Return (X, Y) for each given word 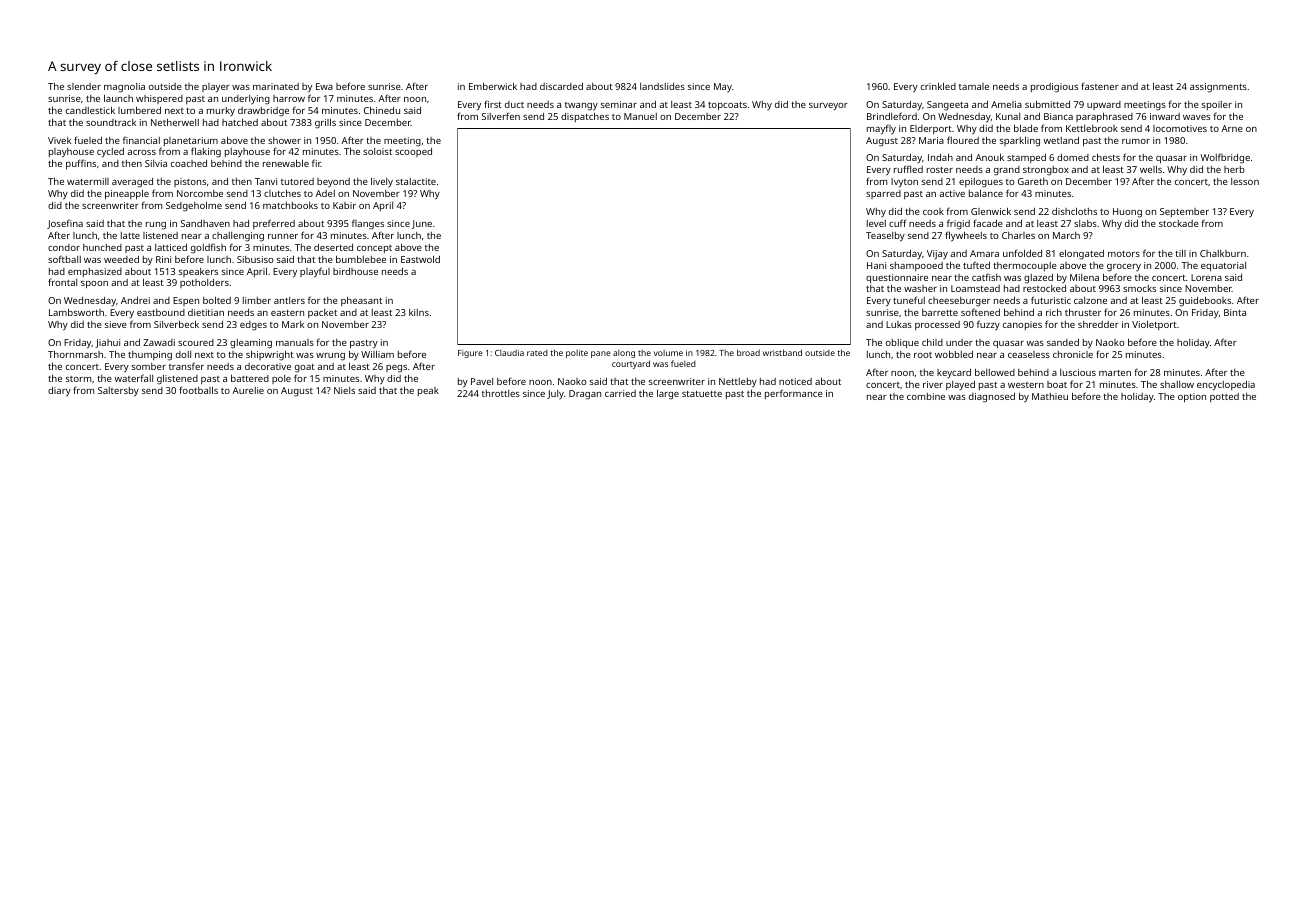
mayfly (881, 129)
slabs (1085, 223)
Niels (344, 390)
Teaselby (885, 237)
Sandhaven (205, 223)
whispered (159, 99)
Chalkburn (1223, 253)
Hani (876, 265)
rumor (1136, 141)
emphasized (95, 272)
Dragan (585, 395)
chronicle (1073, 354)
